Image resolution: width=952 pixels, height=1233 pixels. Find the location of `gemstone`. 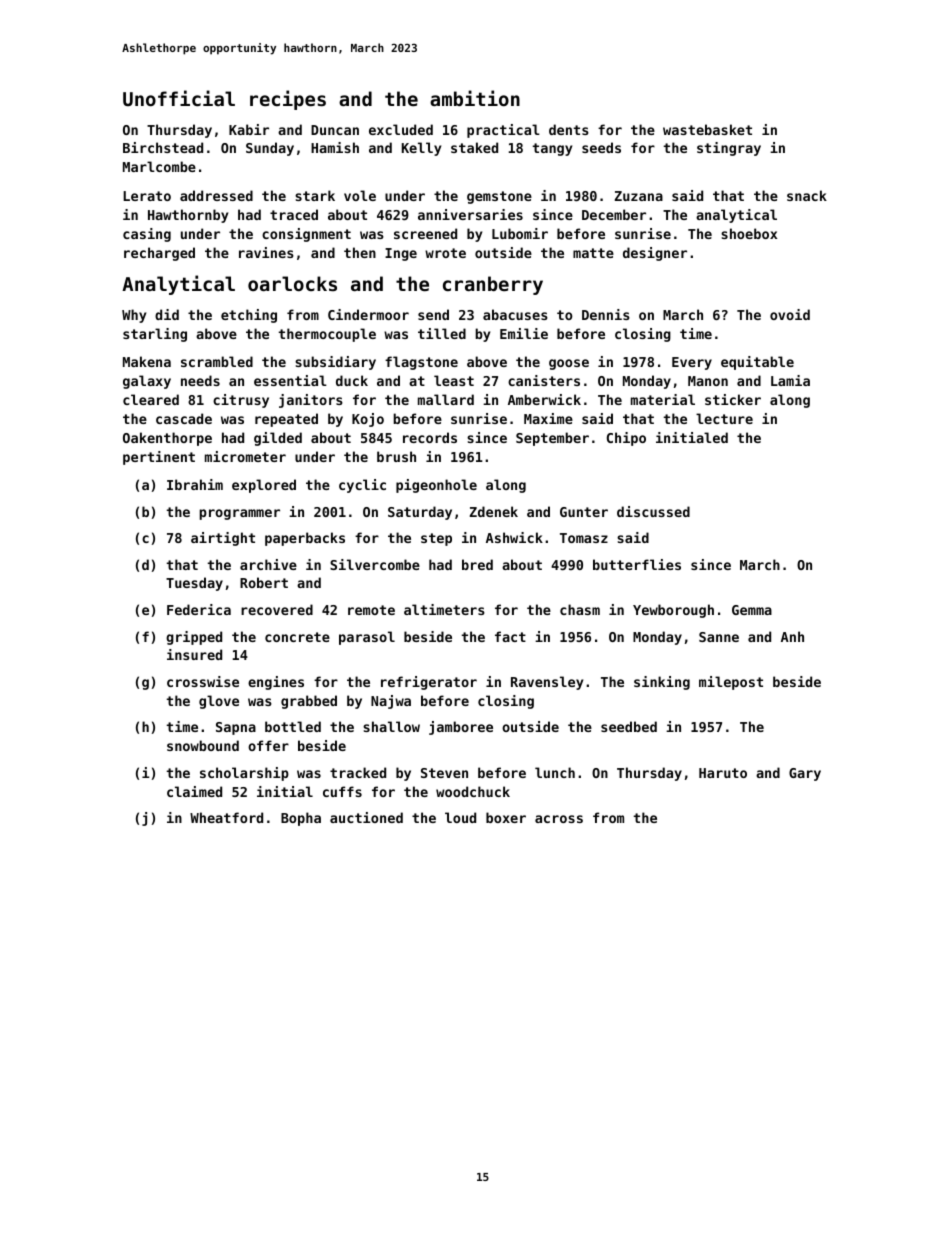

gemstone is located at coordinates (499, 197).
